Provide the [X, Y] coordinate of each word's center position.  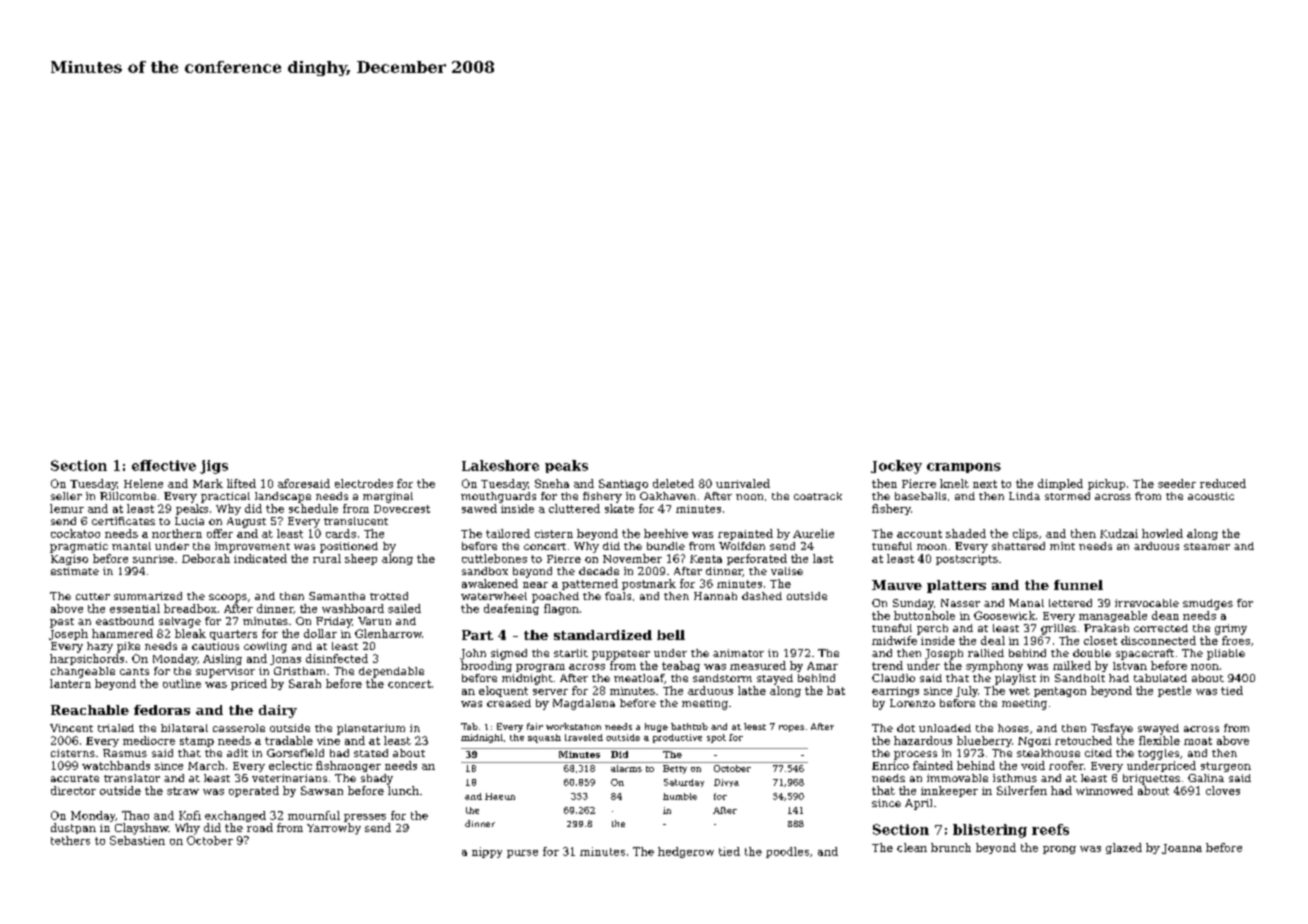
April [918, 804]
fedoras [162, 710]
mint [1062, 546]
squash [544, 738]
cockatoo [75, 533]
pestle [1174, 691]
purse [522, 854]
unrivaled [743, 483]
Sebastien [137, 840]
